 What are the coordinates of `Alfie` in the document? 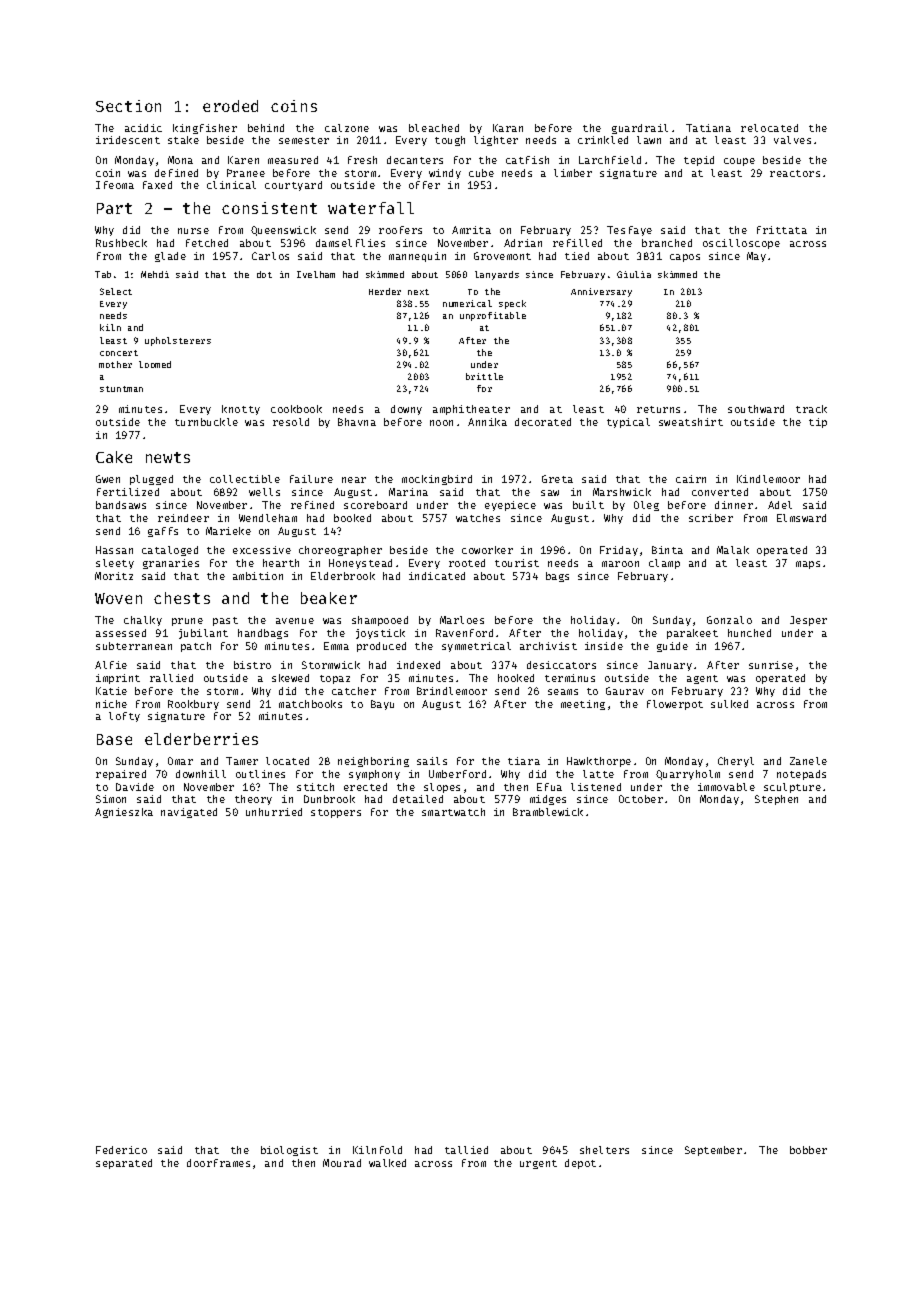 It's located at (111, 665).
